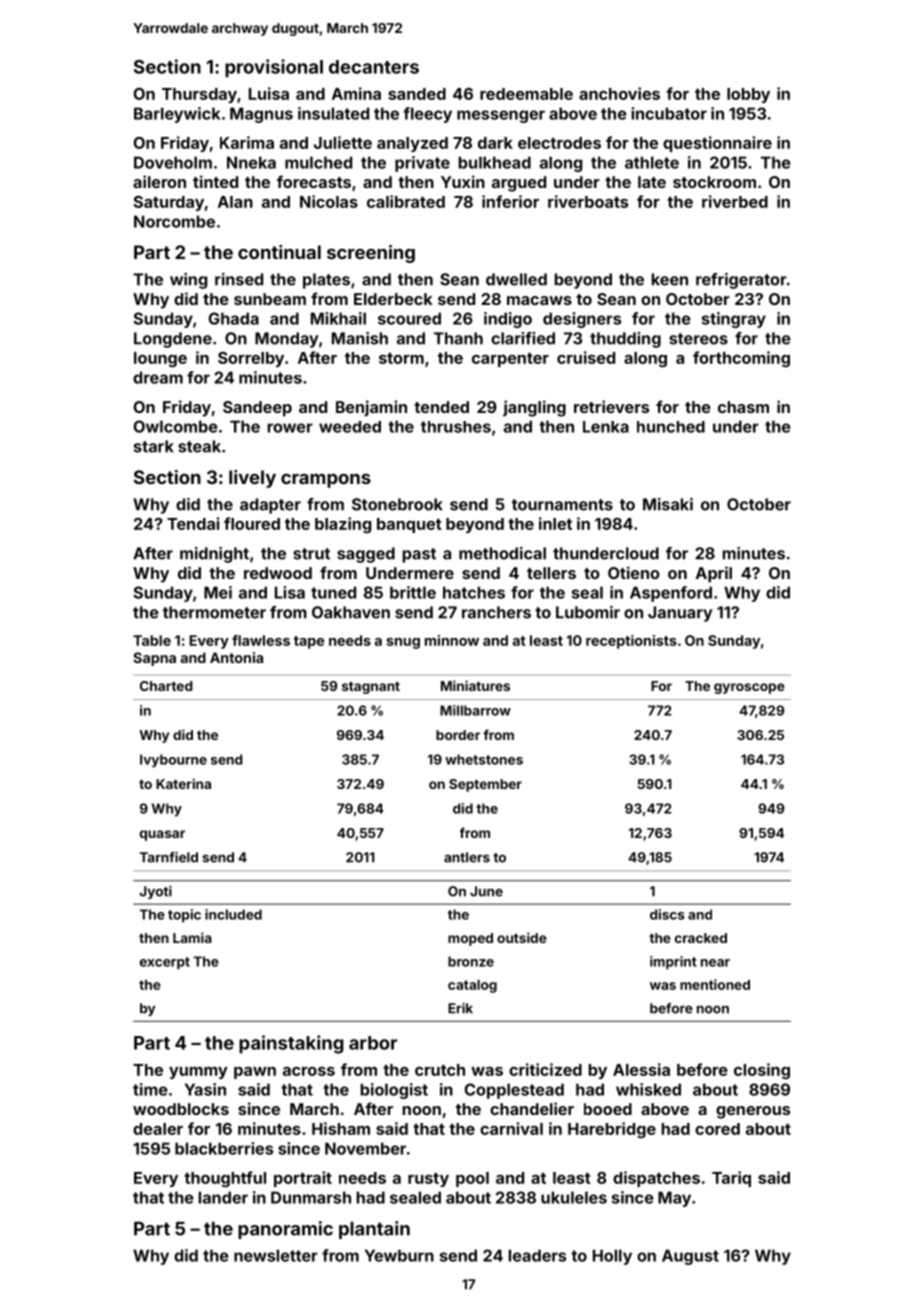 The width and height of the screenshot is (924, 1314). Describe the element at coordinates (510, 201) in the screenshot. I see `inferior` at that location.
